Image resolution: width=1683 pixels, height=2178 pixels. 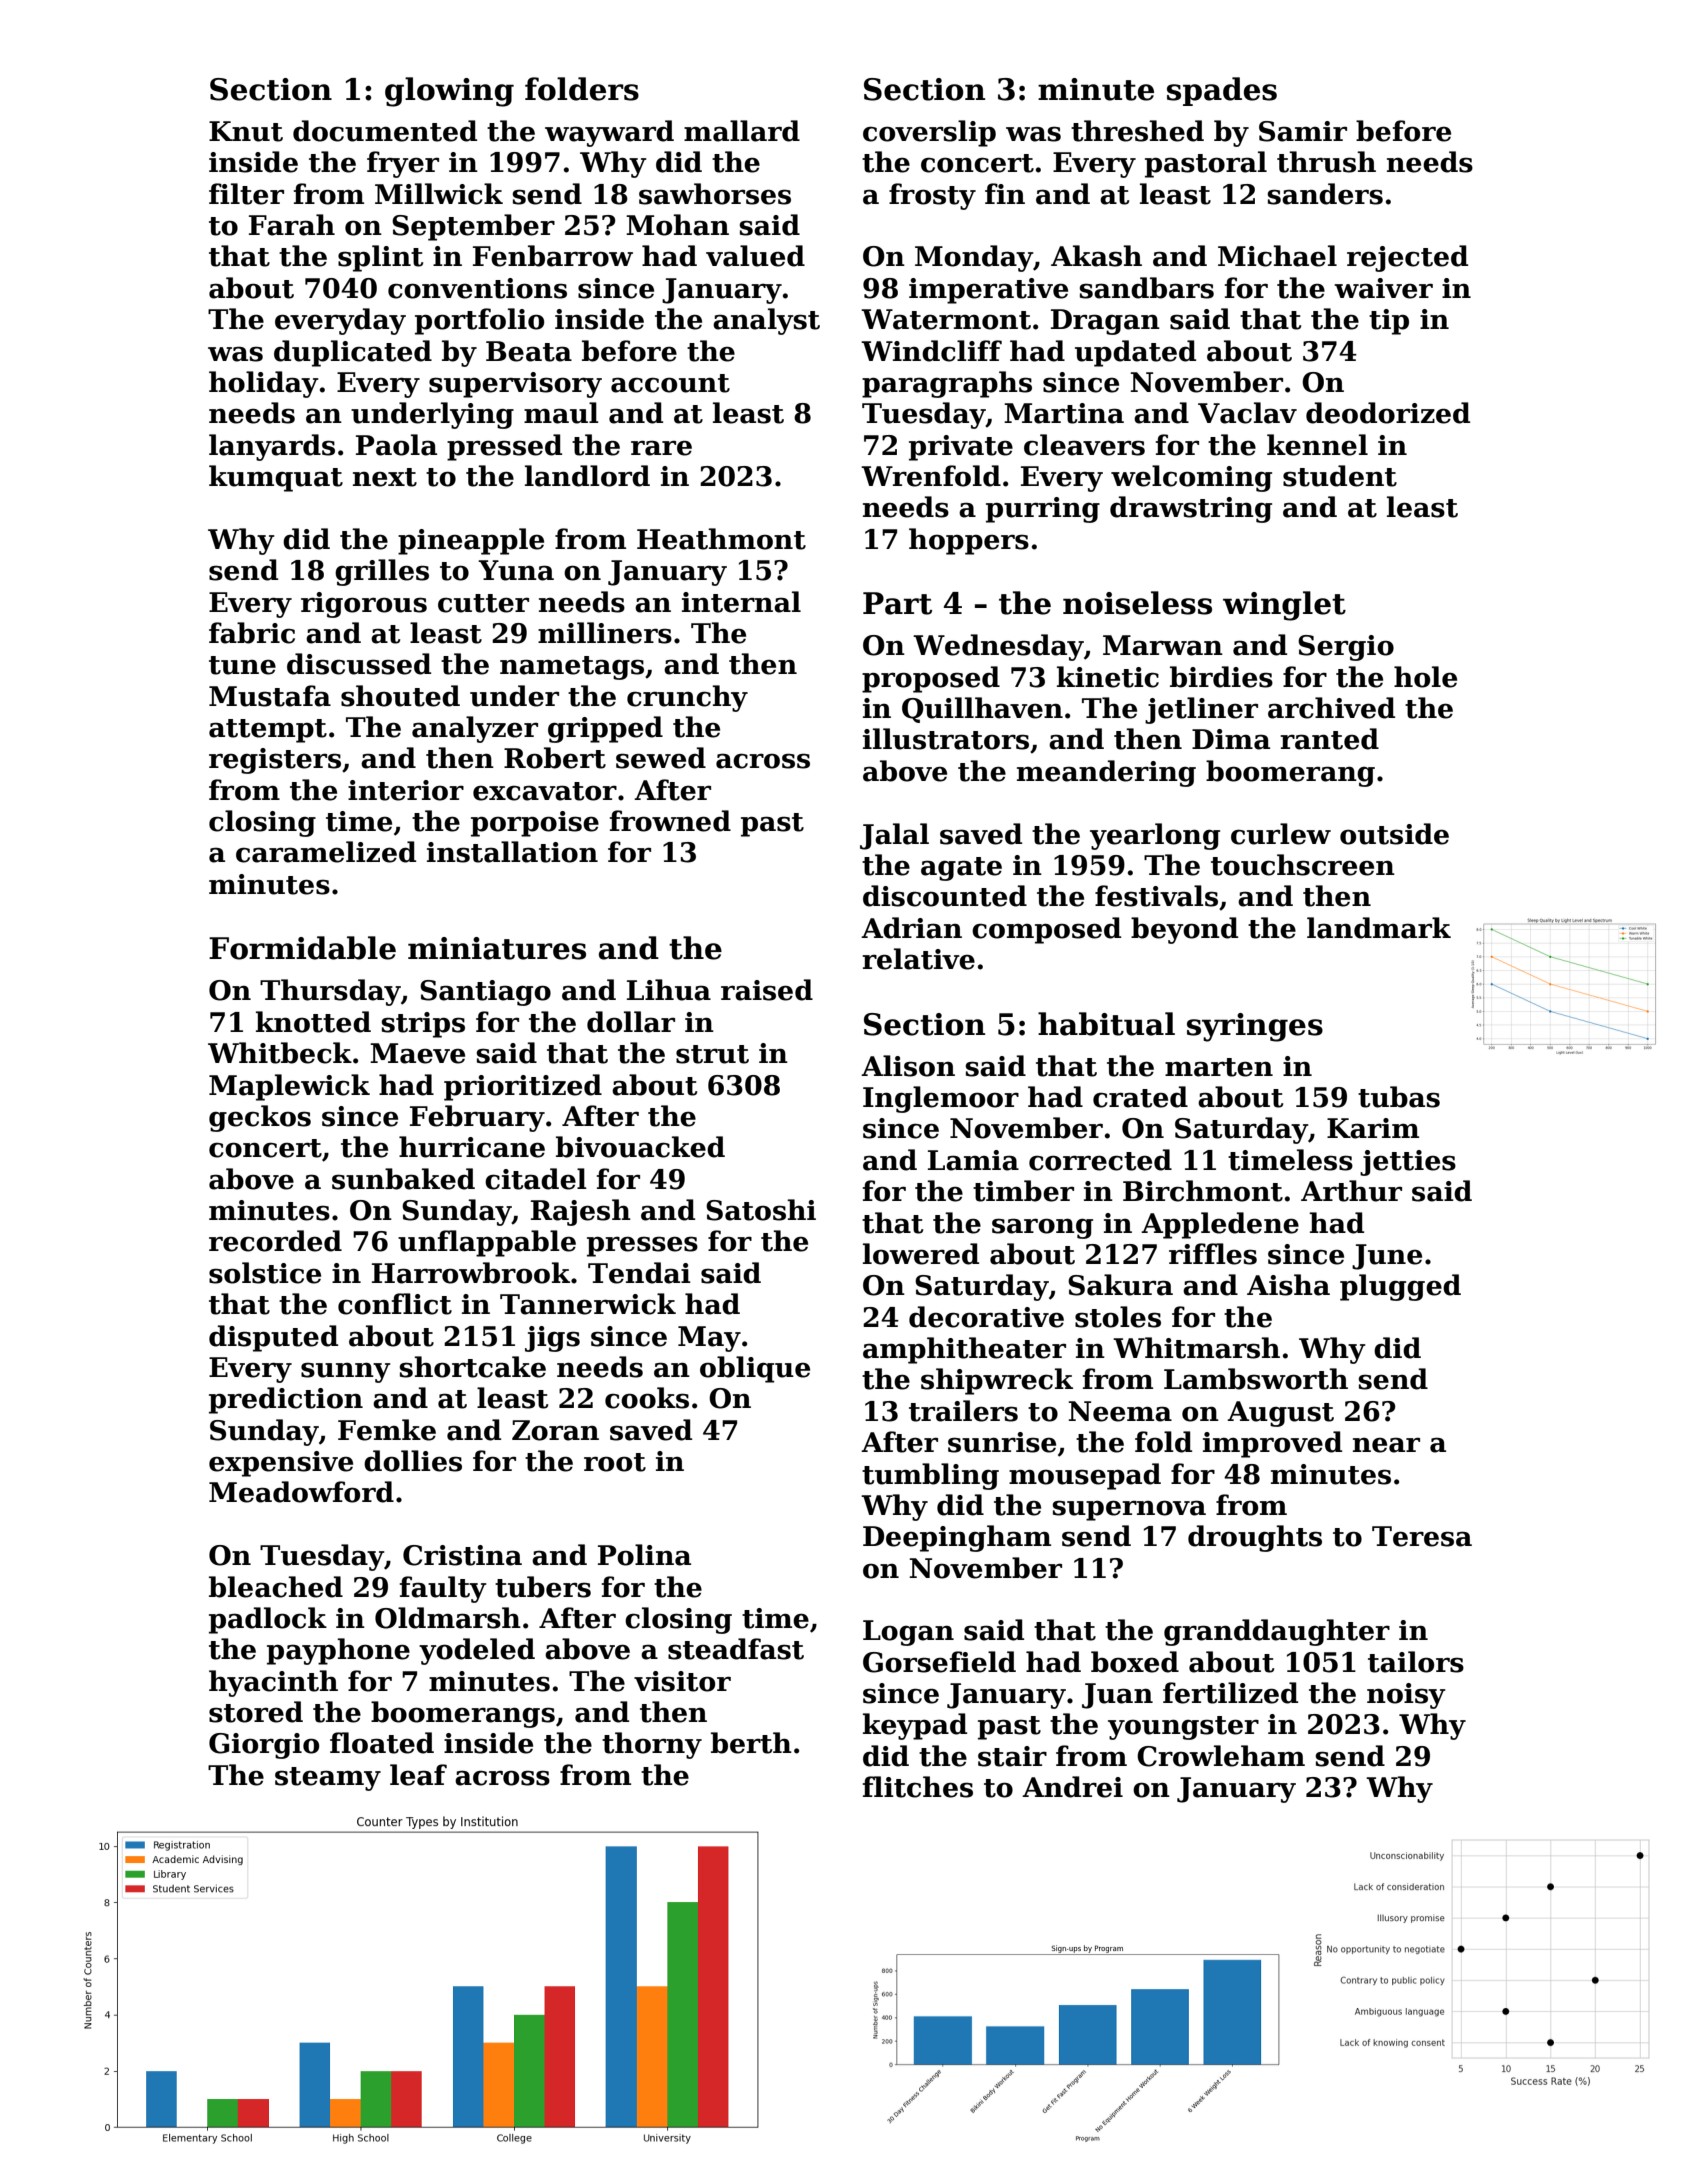 I want to click on Dragan, so click(x=1105, y=322).
